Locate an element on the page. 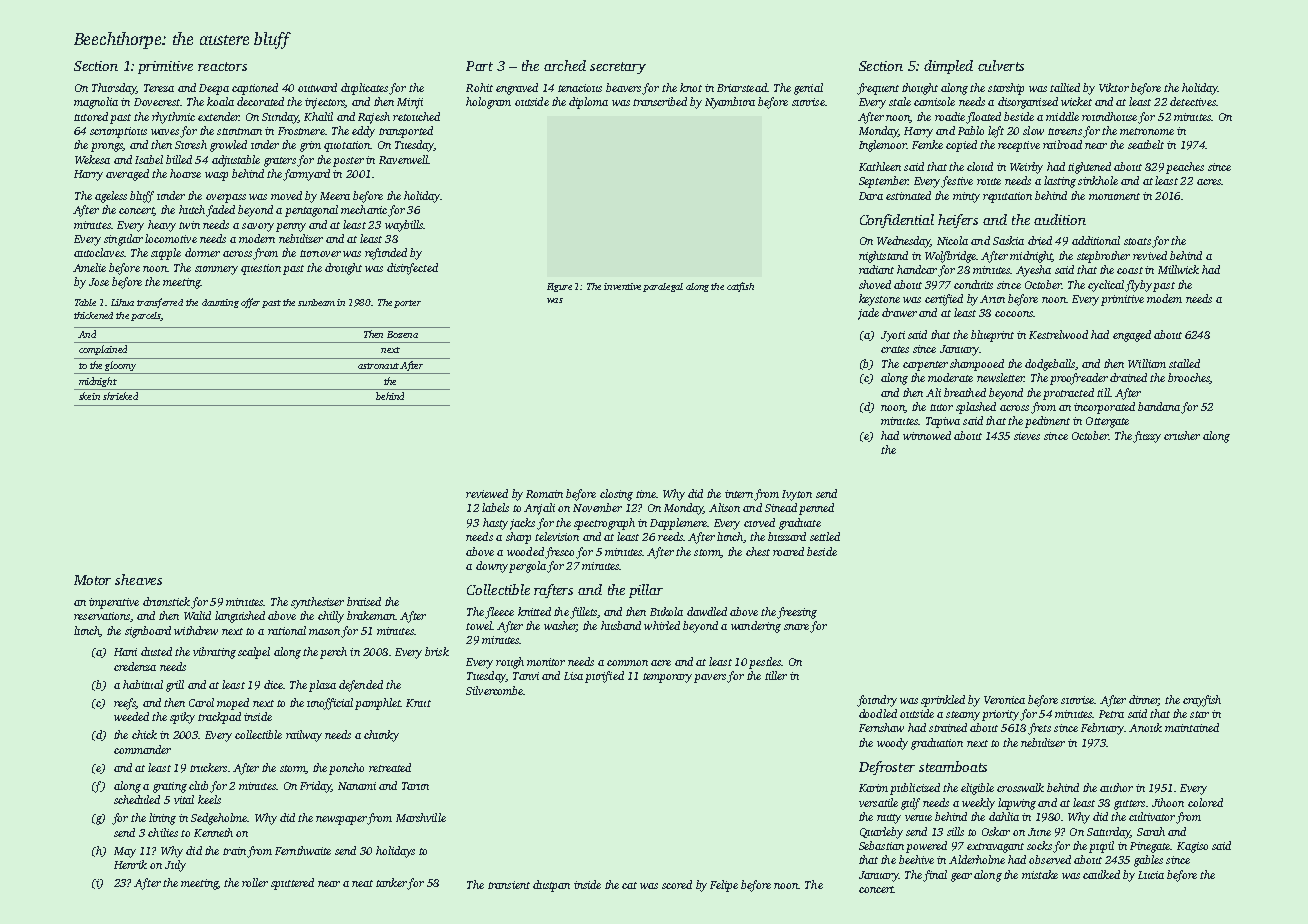 This document has width=1308, height=924. hologram is located at coordinates (488, 103).
